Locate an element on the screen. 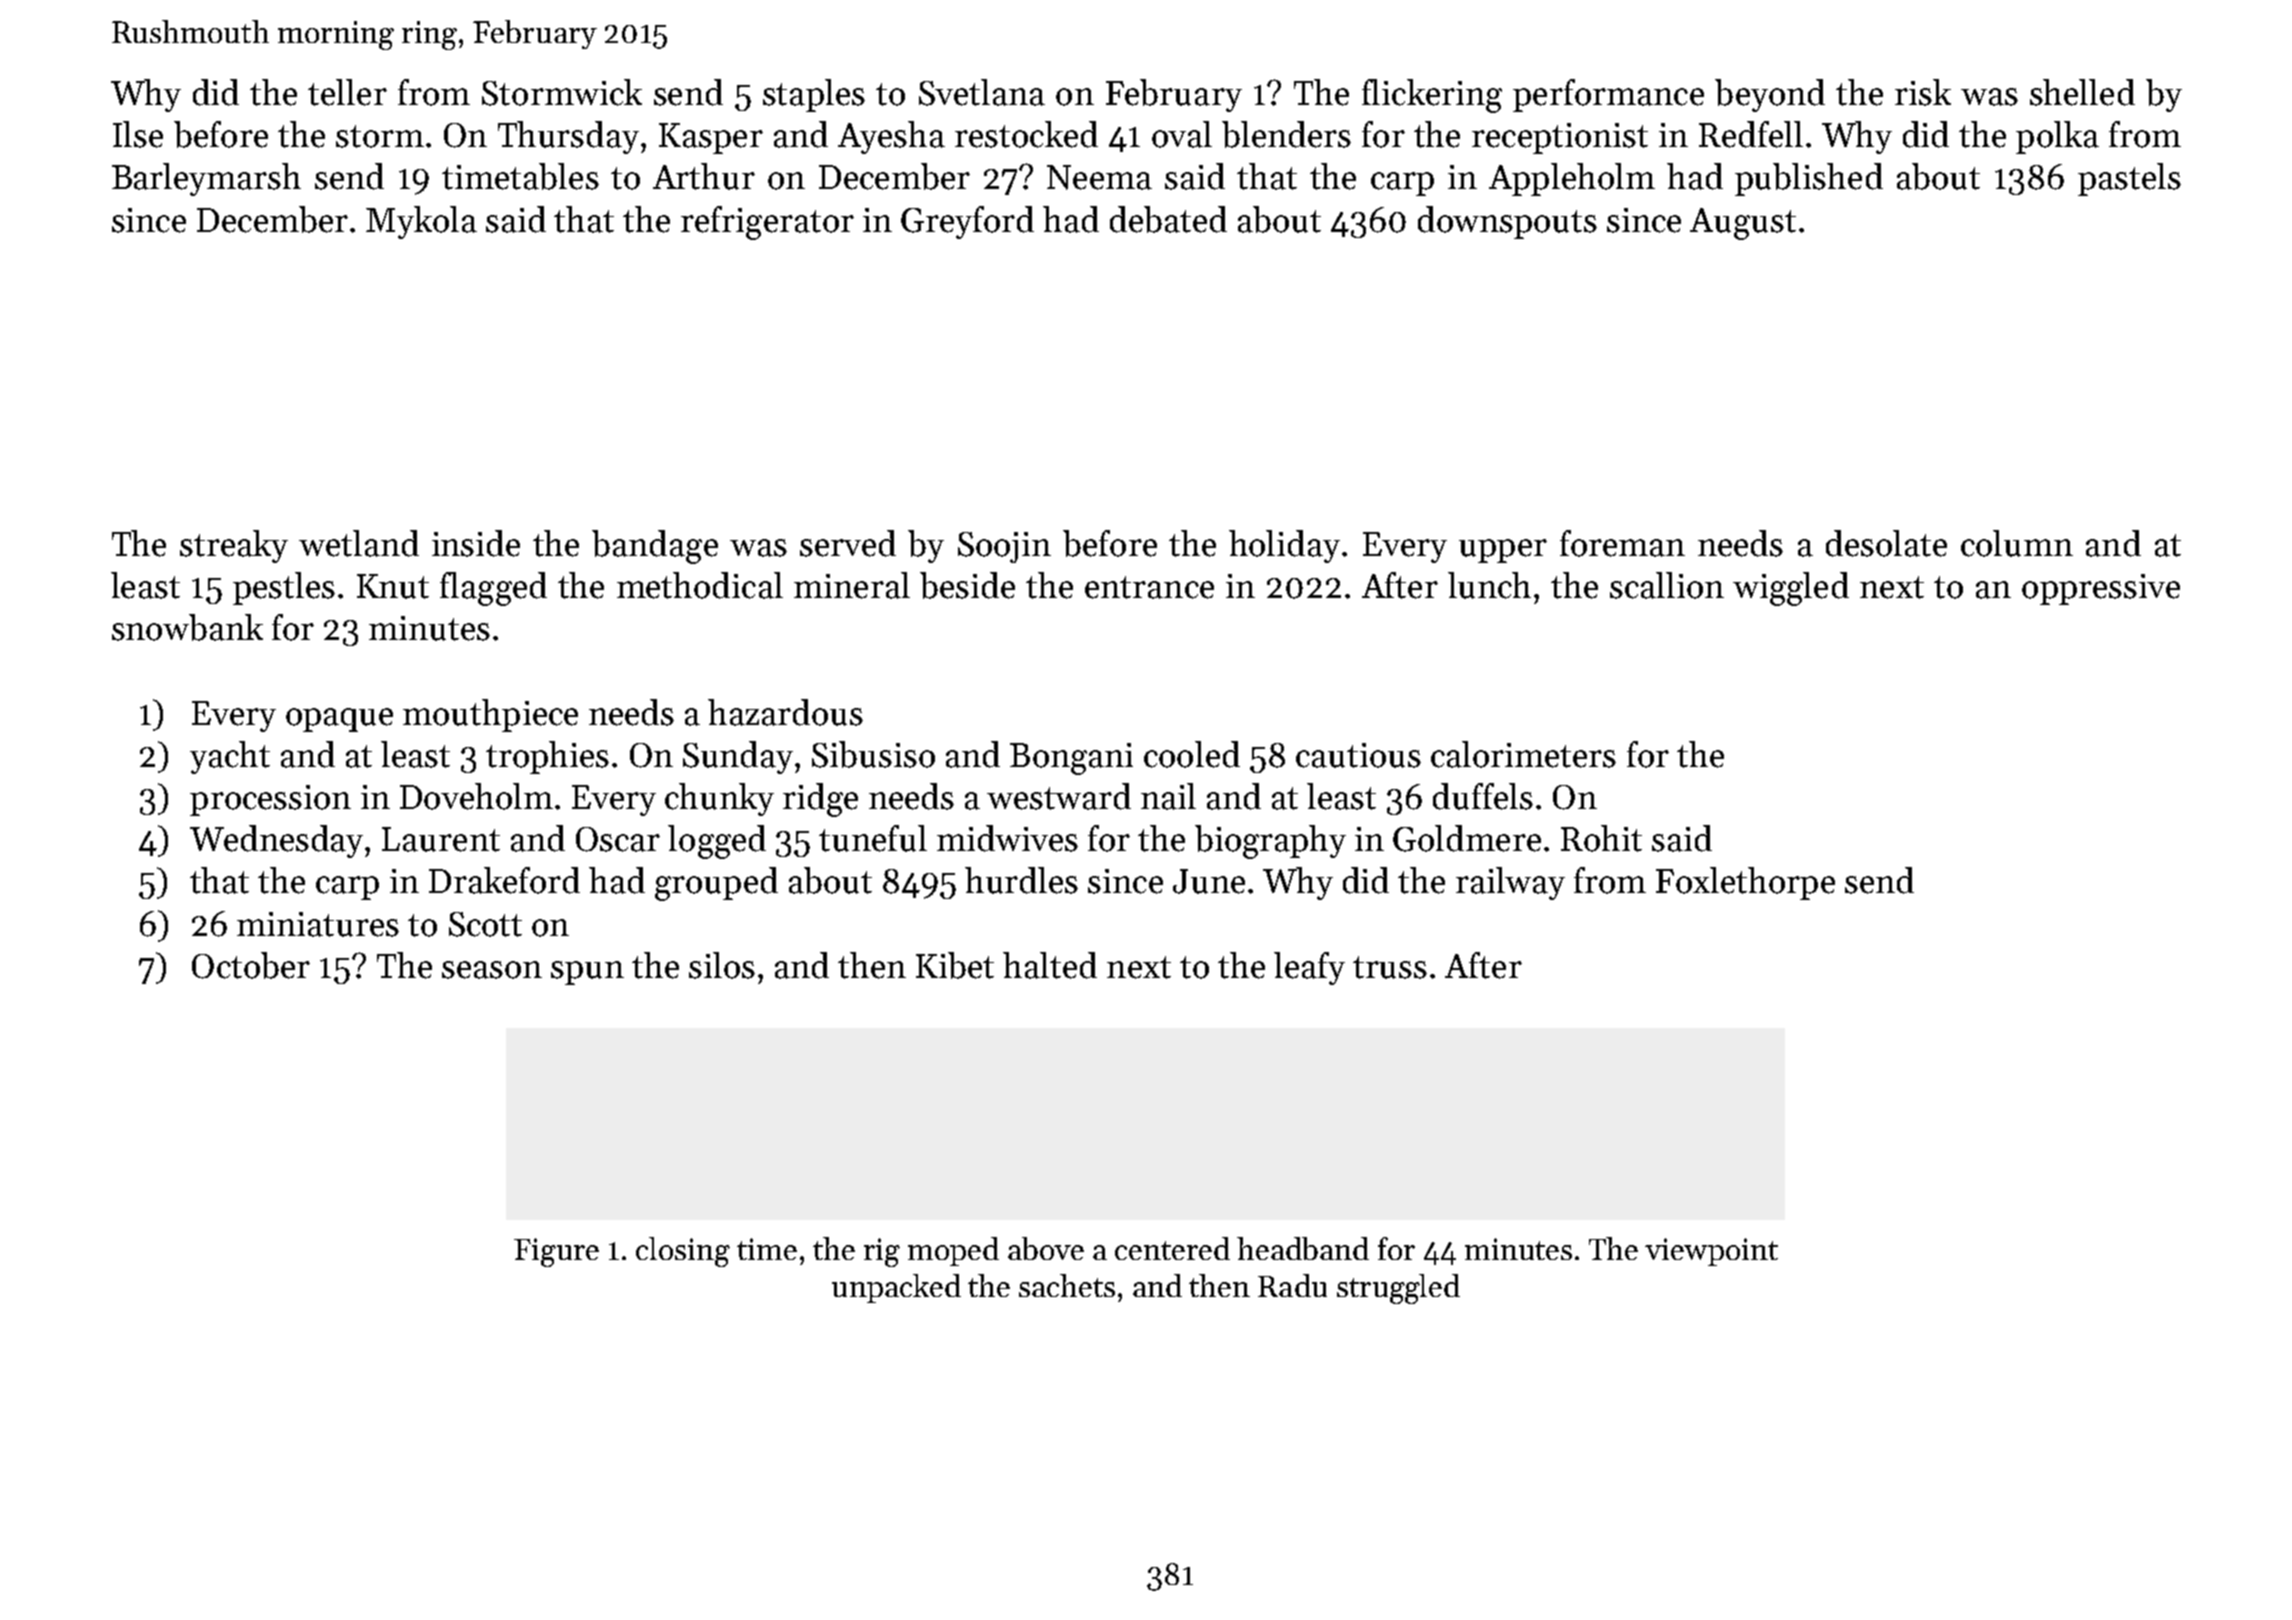 Image resolution: width=2292 pixels, height=1620 pixels. scallion is located at coordinates (1667, 585).
